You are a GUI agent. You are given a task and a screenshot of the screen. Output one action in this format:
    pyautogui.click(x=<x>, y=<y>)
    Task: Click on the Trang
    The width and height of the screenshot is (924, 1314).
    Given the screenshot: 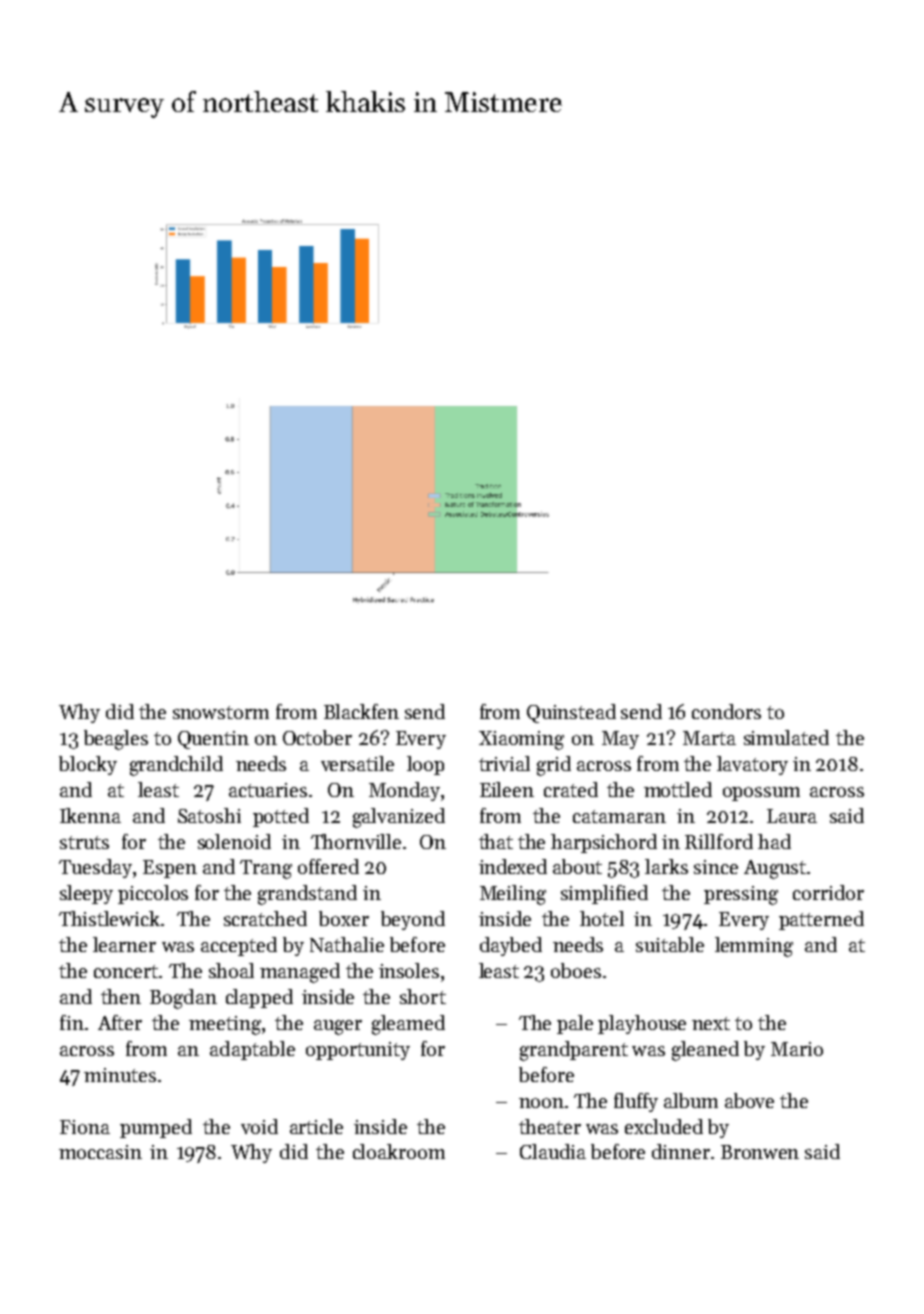 What is the action you would take?
    pyautogui.click(x=266, y=869)
